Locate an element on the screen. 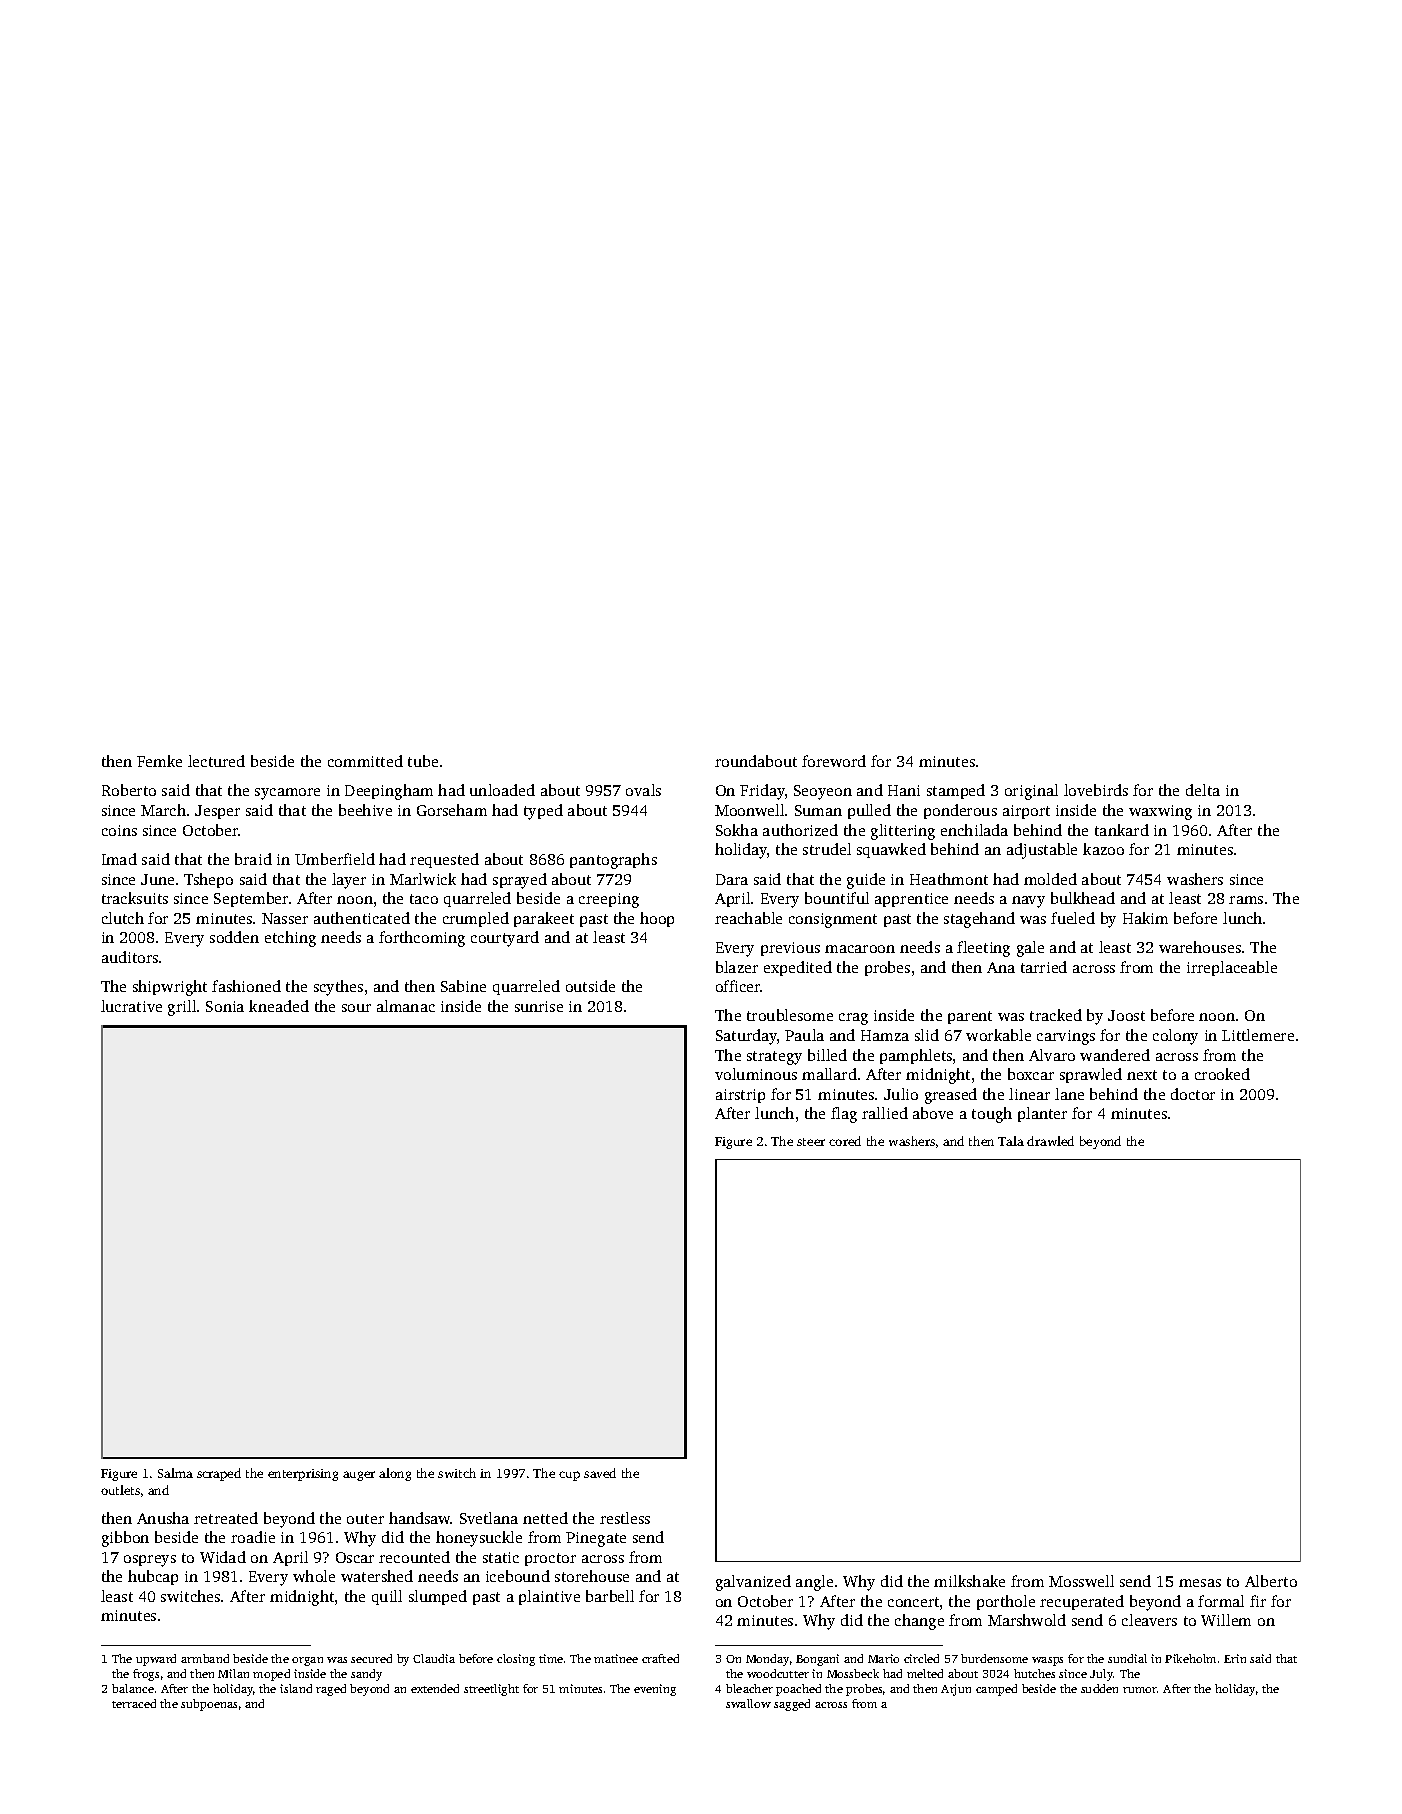 The height and width of the screenshot is (1814, 1402). upward is located at coordinates (156, 1660).
